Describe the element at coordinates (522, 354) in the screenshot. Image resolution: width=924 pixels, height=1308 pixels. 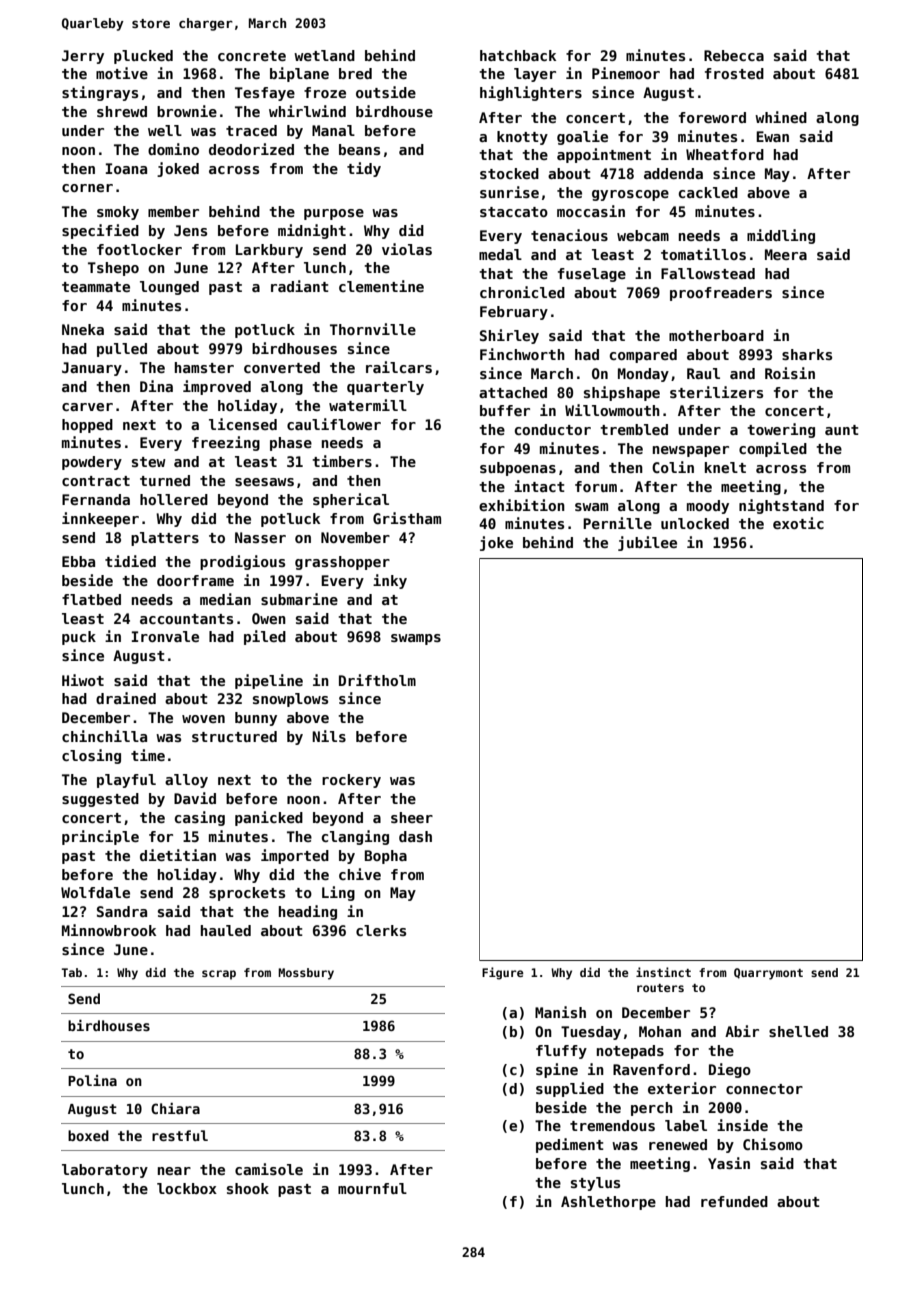
I see `Finchworth` at that location.
